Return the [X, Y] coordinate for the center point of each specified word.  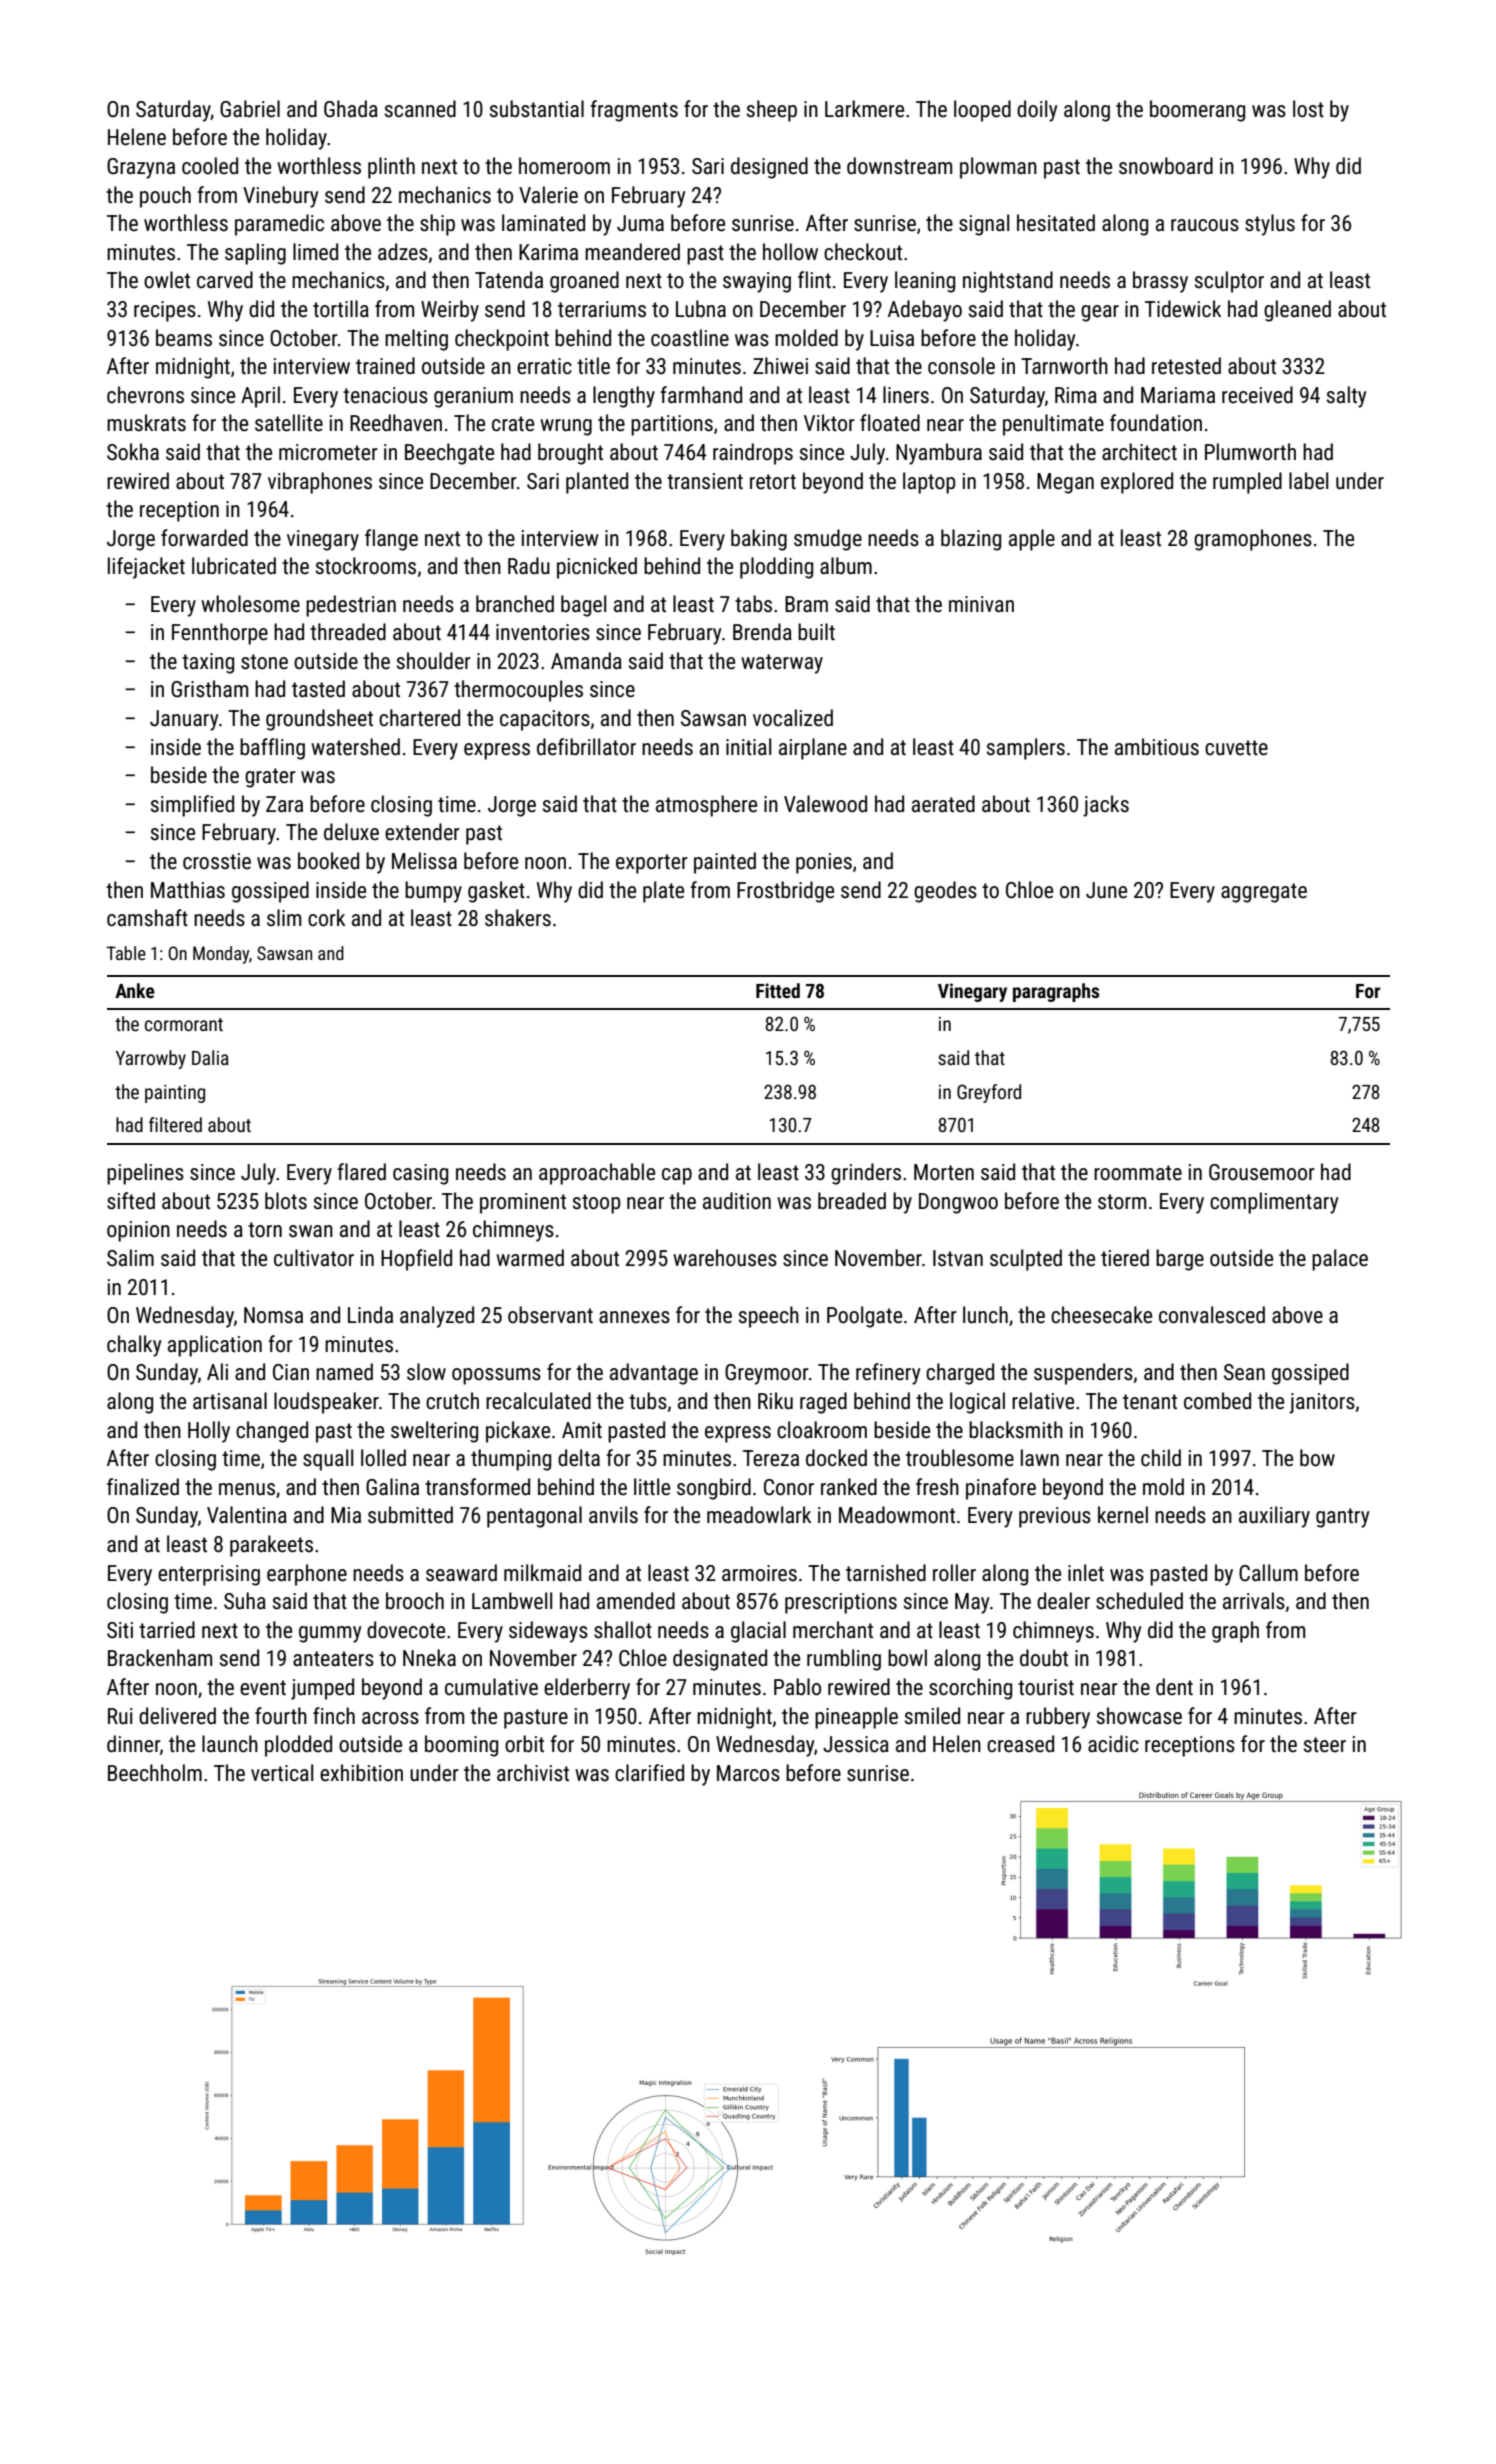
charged [960, 1374]
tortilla [341, 309]
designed [769, 168]
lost [1308, 109]
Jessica [856, 1744]
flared [361, 1172]
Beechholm [155, 1773]
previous [1055, 1517]
